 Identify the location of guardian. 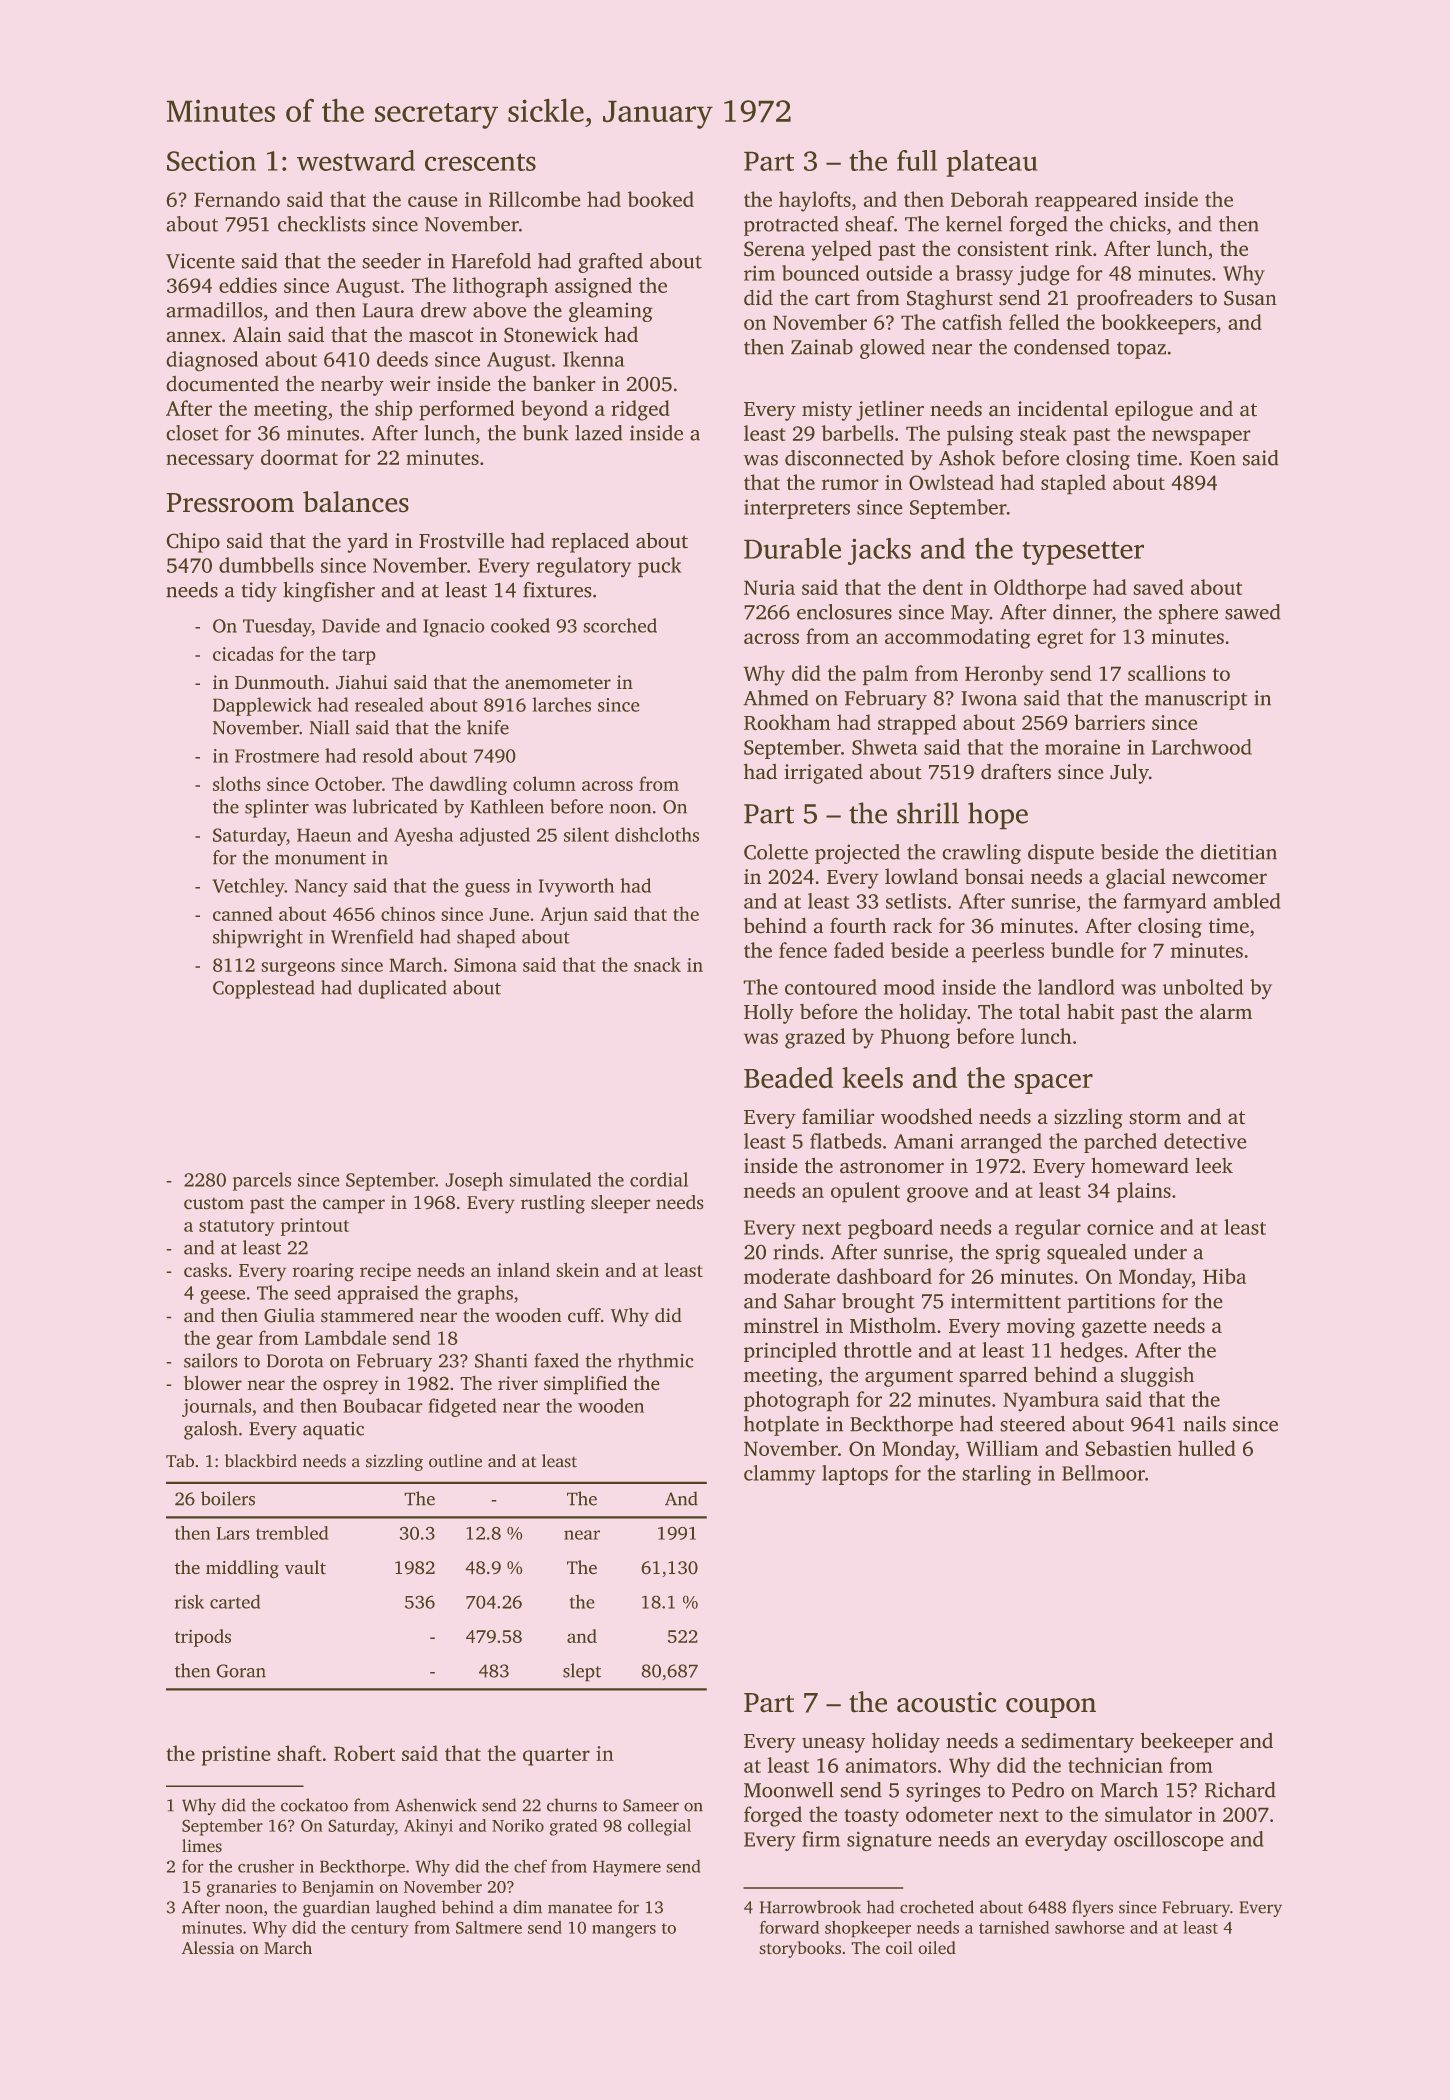
(336, 1908).
